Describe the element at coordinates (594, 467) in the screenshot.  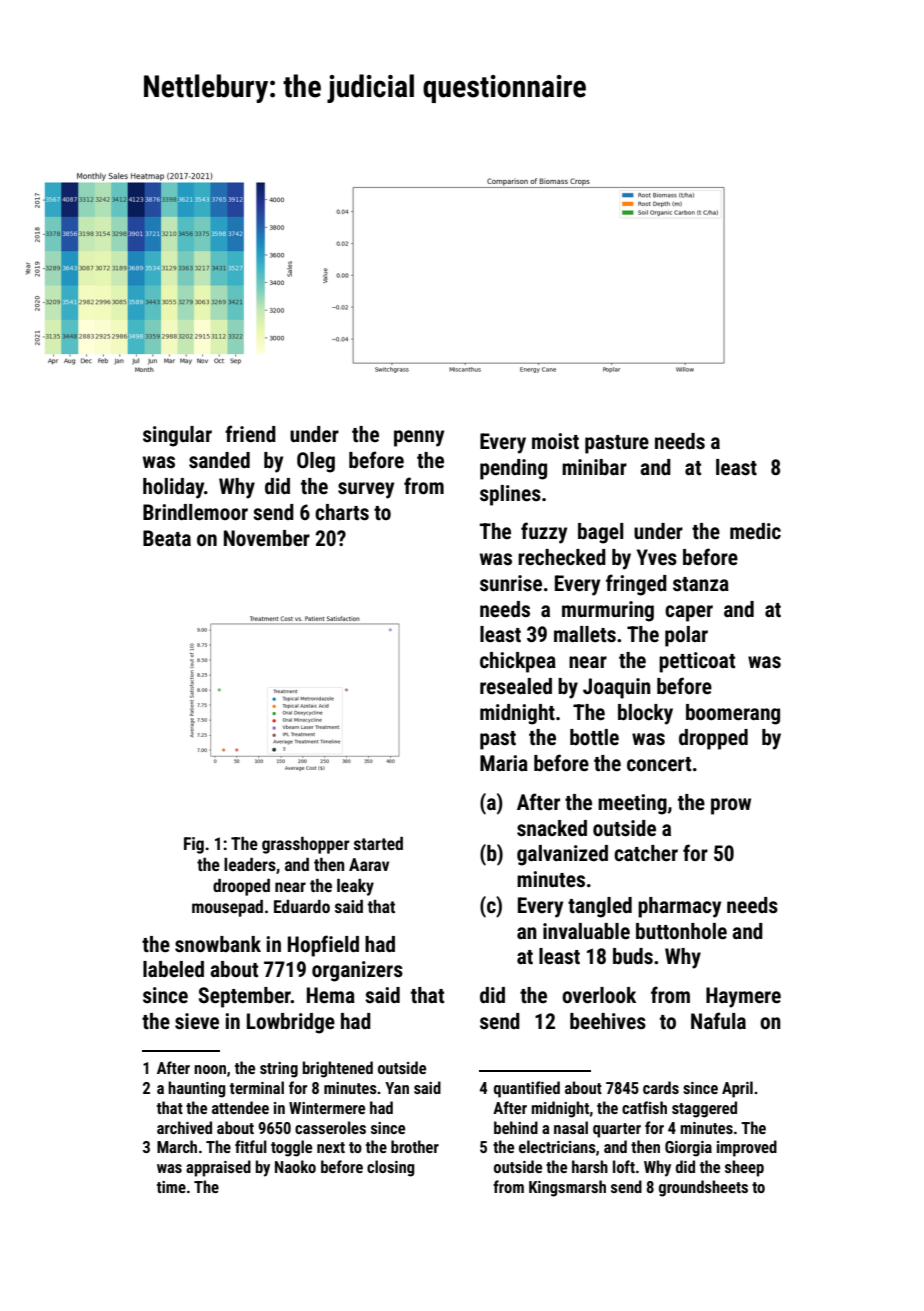
I see `minibar` at that location.
